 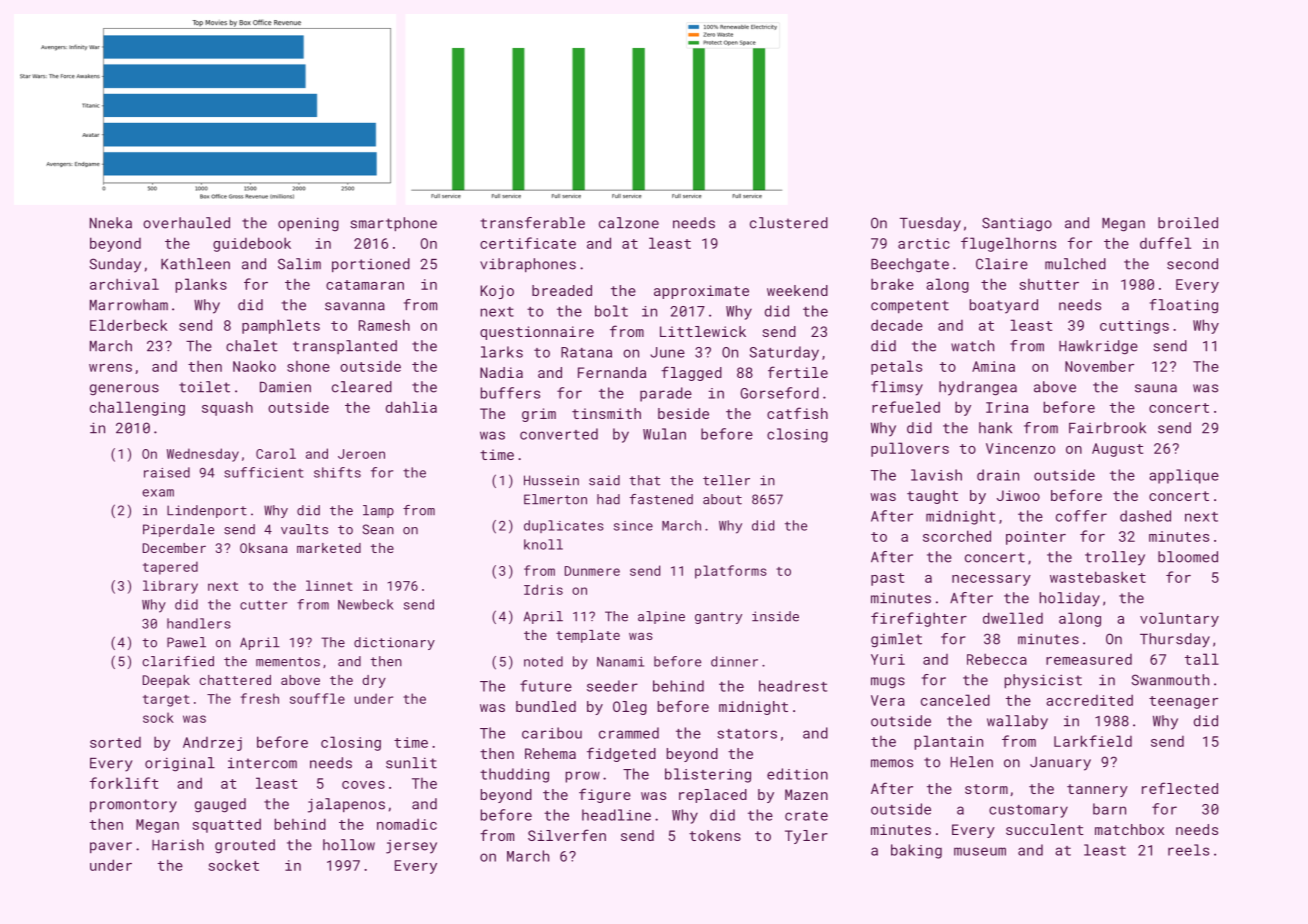 What do you see at coordinates (1017, 722) in the screenshot?
I see `wallaby` at bounding box center [1017, 722].
